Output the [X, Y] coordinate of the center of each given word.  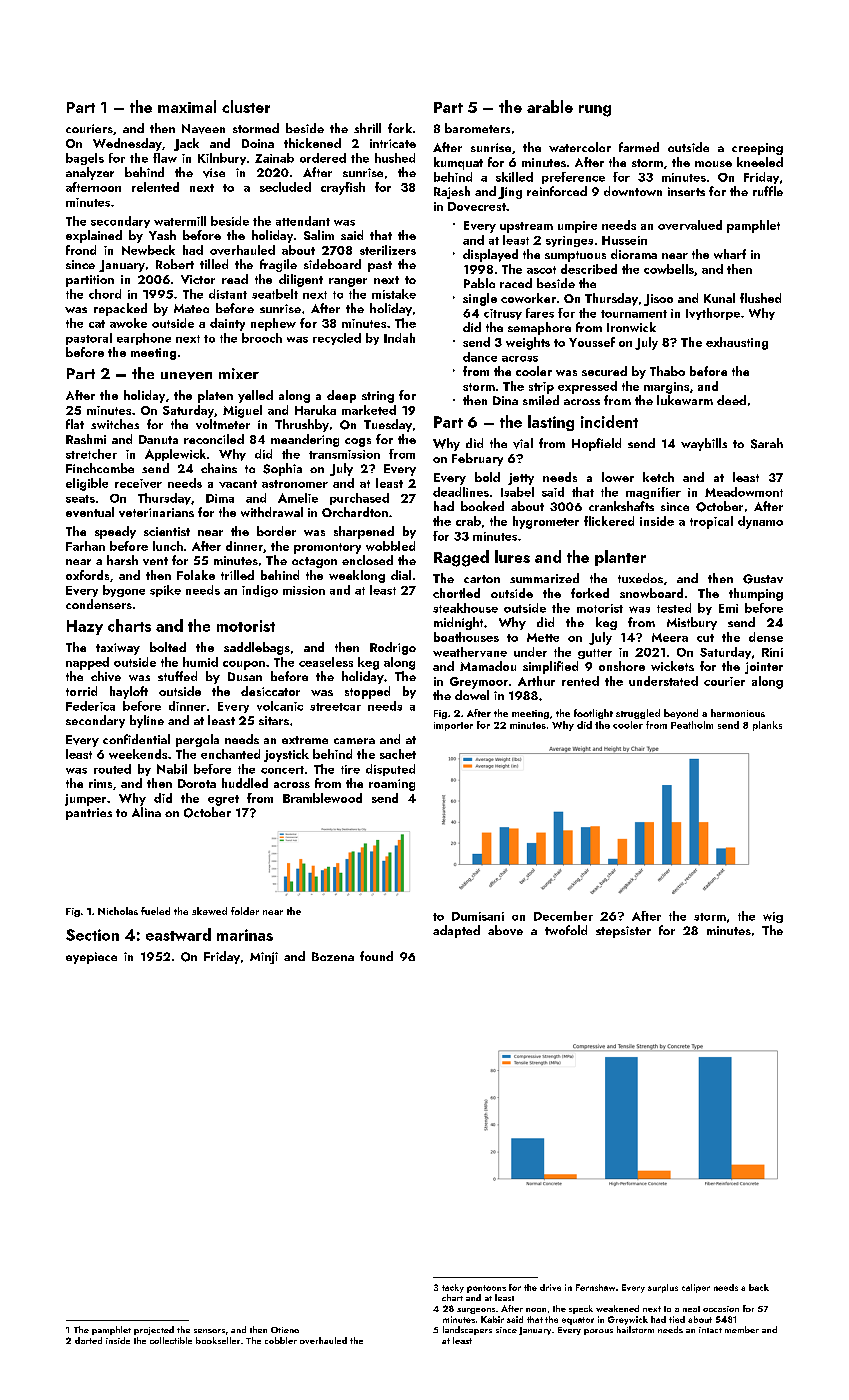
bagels [85, 159]
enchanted [230, 754]
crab [468, 521]
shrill [367, 128]
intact [710, 1330]
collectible [171, 1340]
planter [620, 558]
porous [598, 1332]
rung [595, 111]
